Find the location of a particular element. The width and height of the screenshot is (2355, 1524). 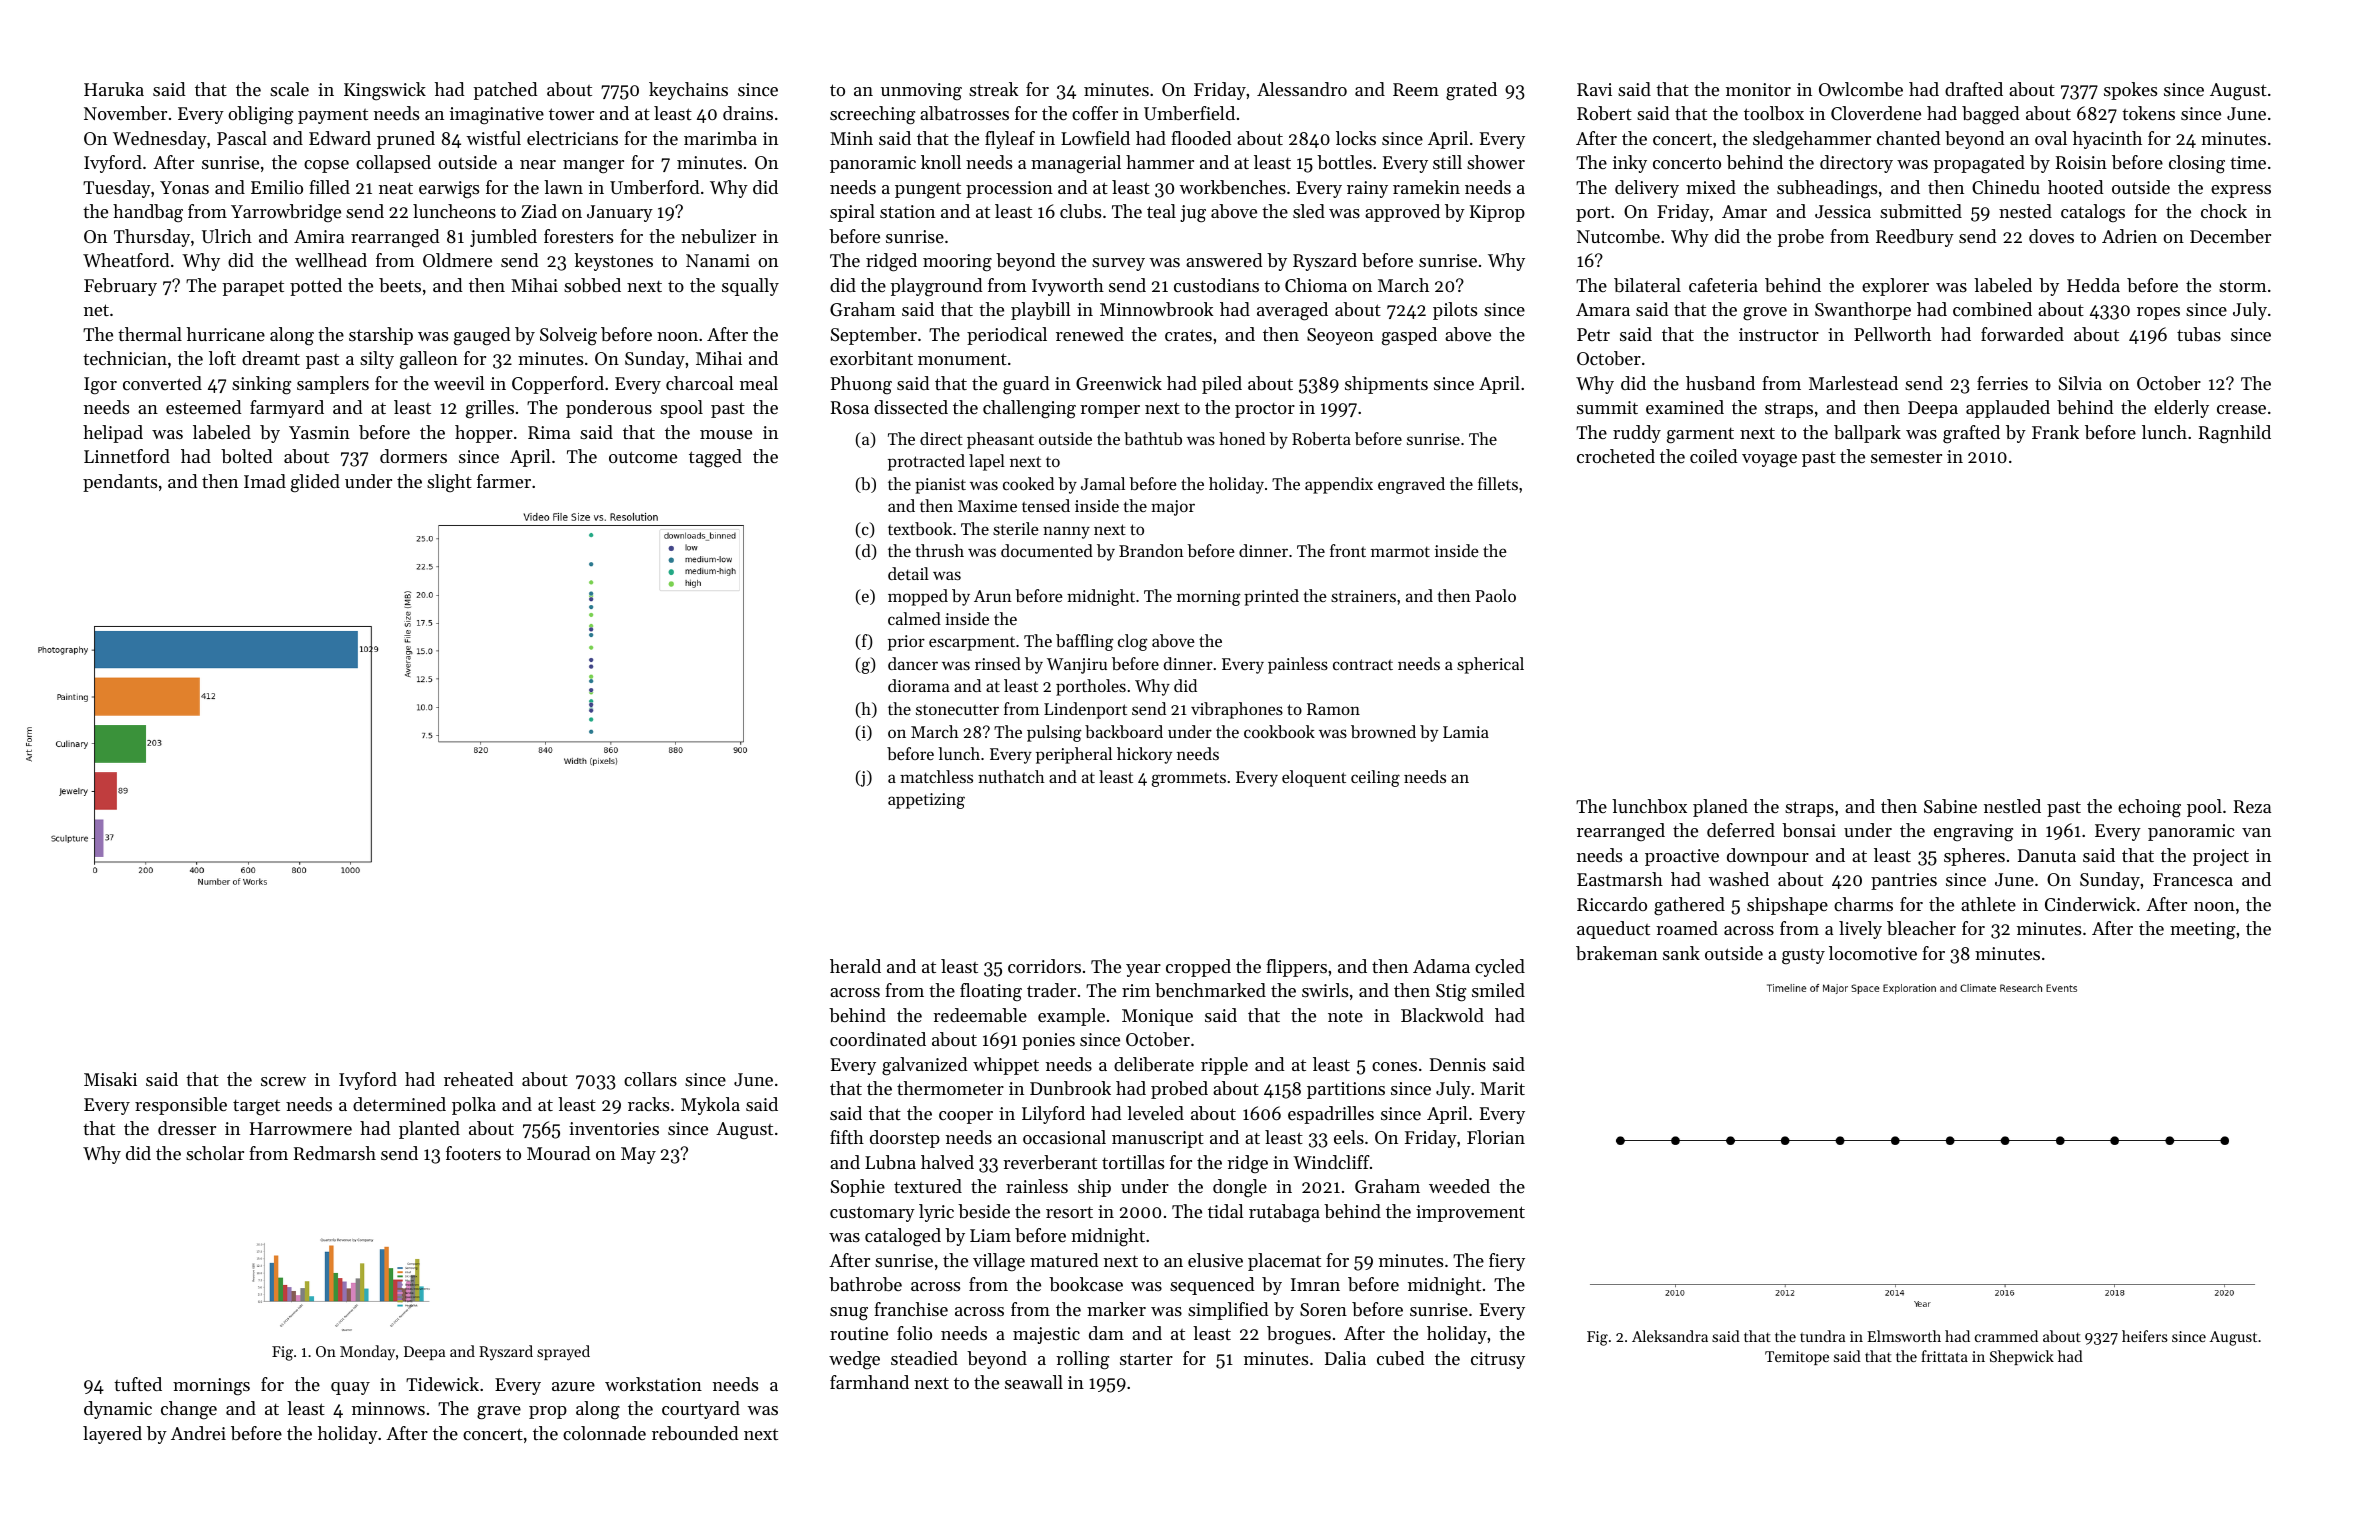

unmoving is located at coordinates (921, 91).
